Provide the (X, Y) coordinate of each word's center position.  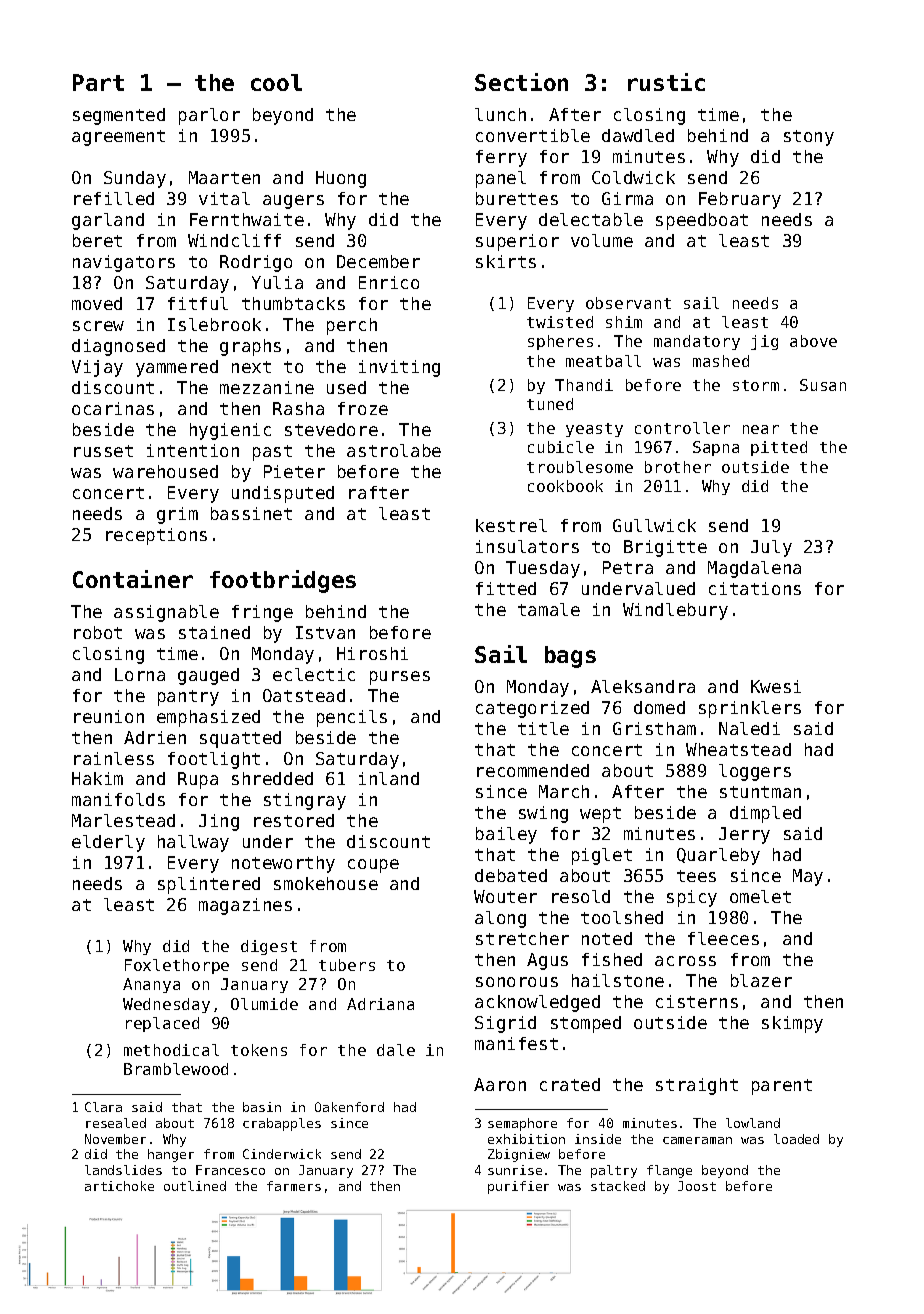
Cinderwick (282, 1154)
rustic (666, 82)
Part (98, 82)
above (813, 341)
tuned (550, 404)
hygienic (230, 431)
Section (521, 82)
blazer (761, 980)
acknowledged (537, 1003)
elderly (108, 843)
